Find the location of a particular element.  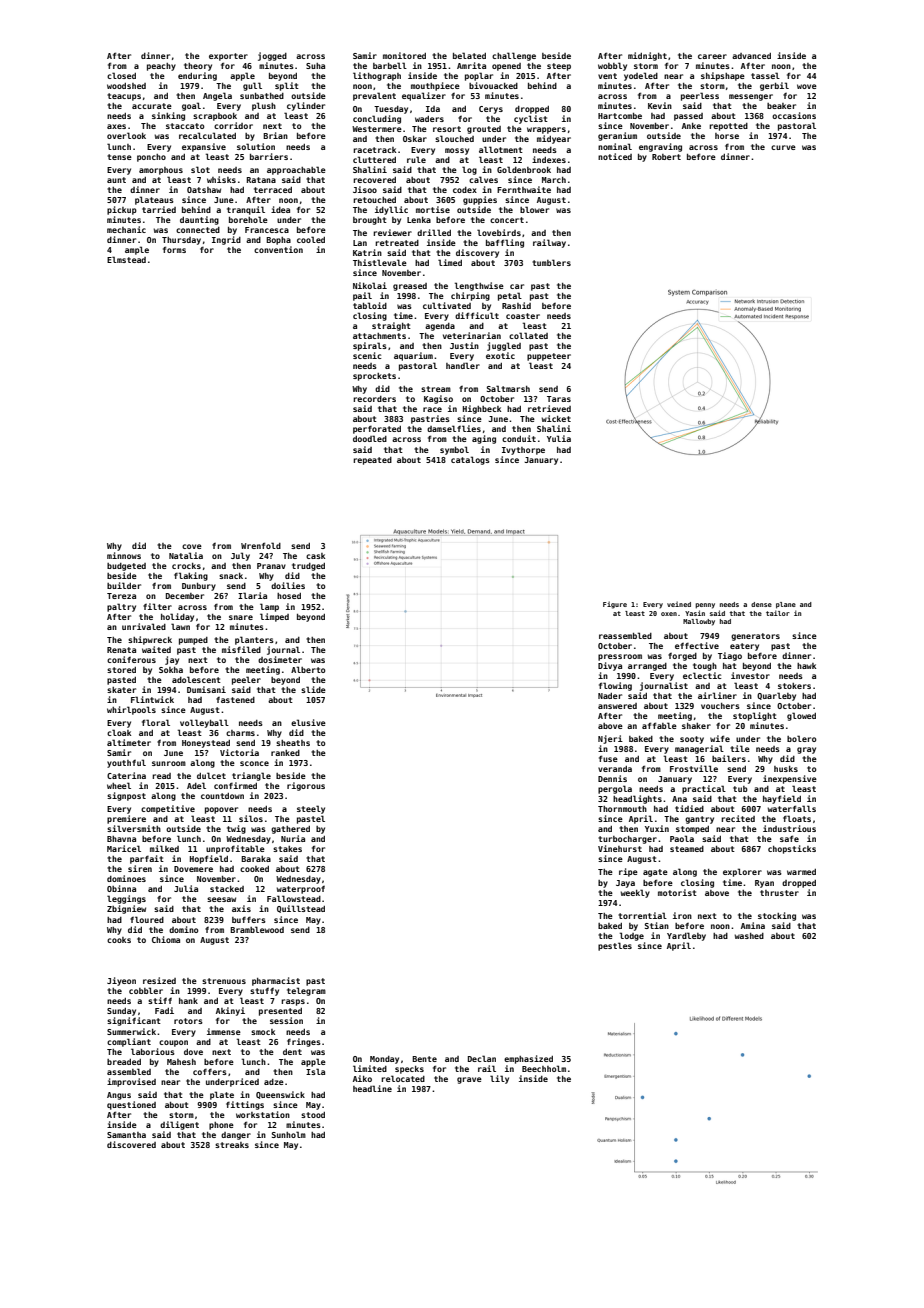

Ivythorpe is located at coordinates (523, 451).
